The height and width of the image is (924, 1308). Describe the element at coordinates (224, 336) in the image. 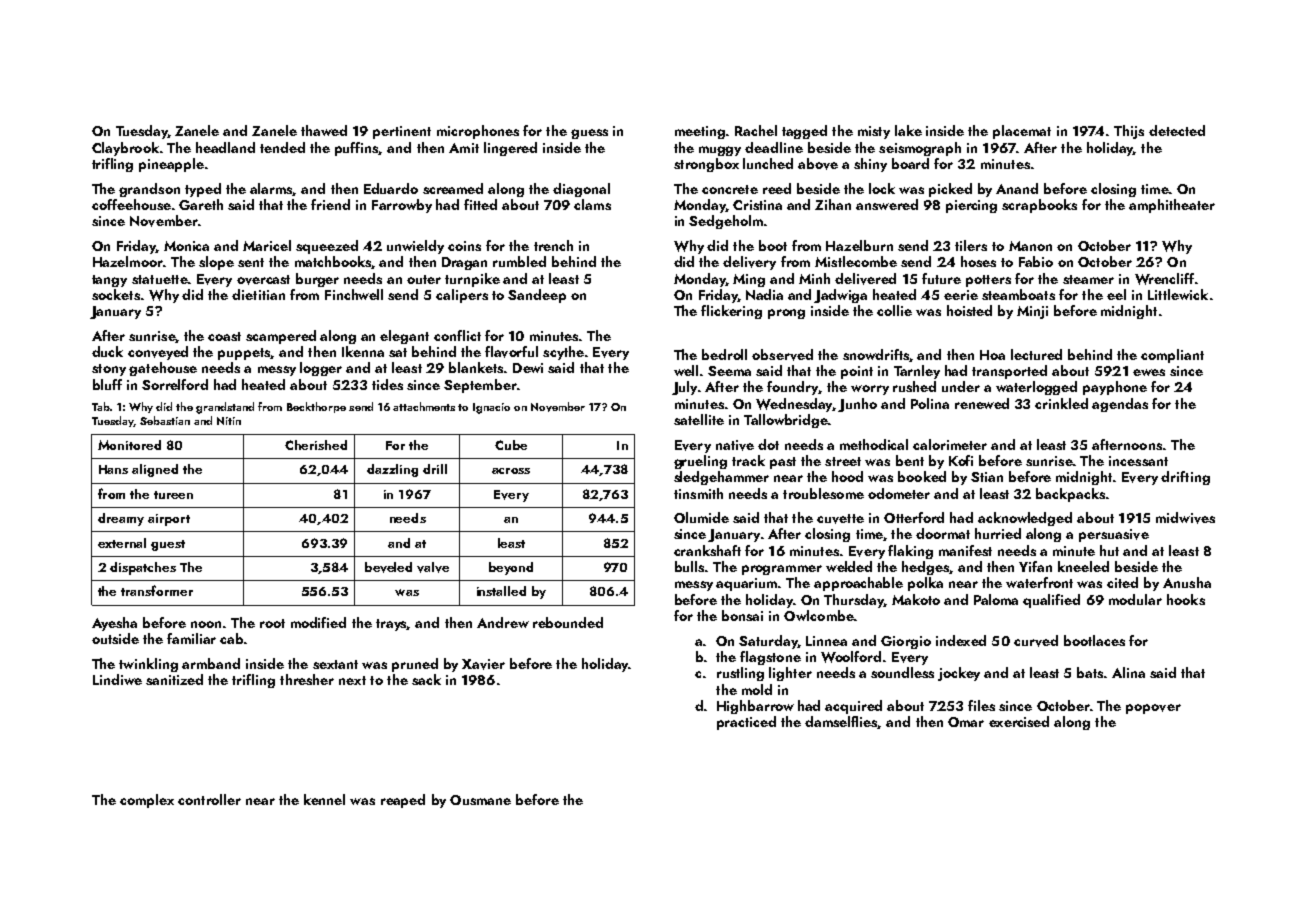

I see `coast` at that location.
